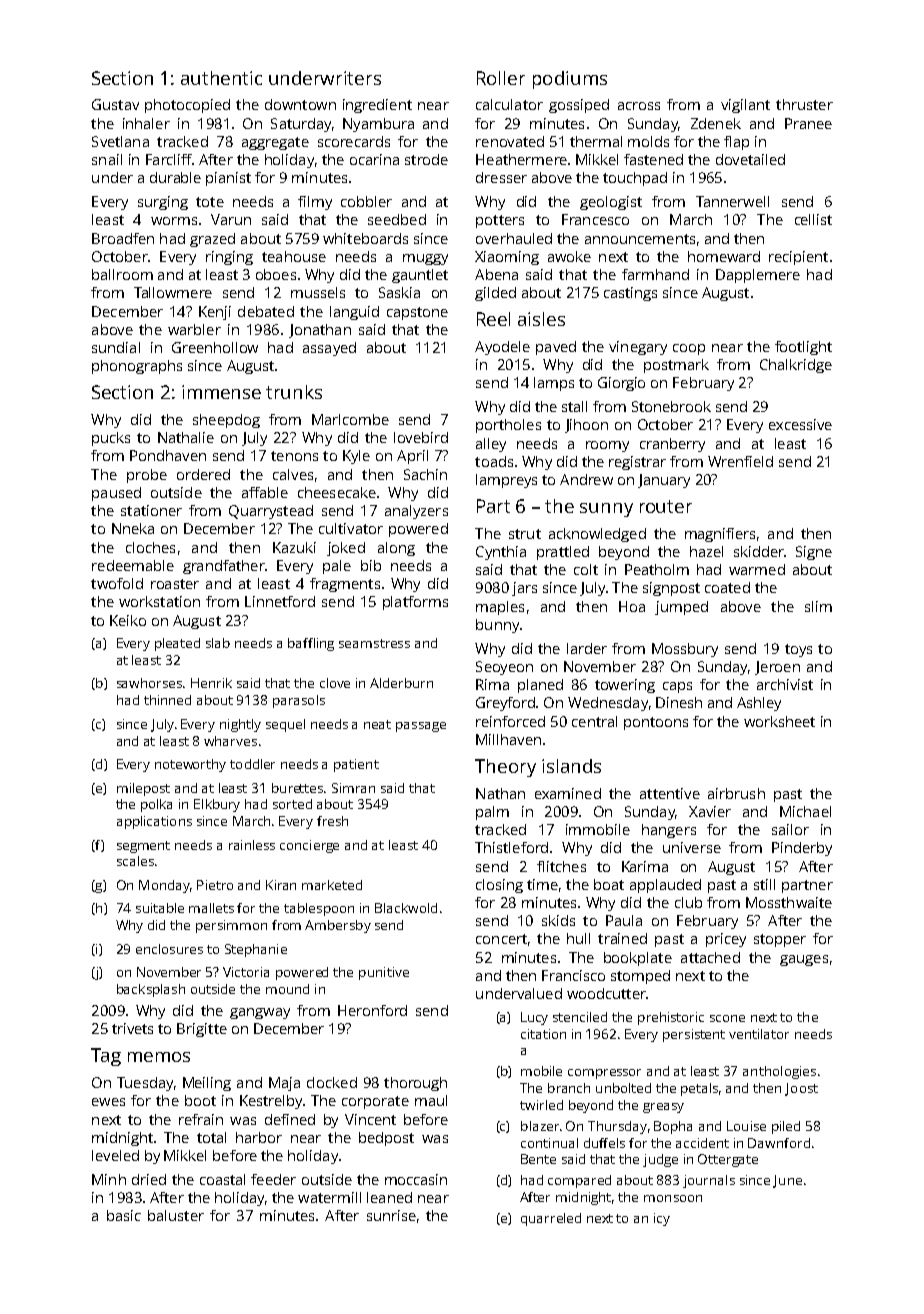  Describe the element at coordinates (218, 643) in the screenshot. I see `slab` at that location.
